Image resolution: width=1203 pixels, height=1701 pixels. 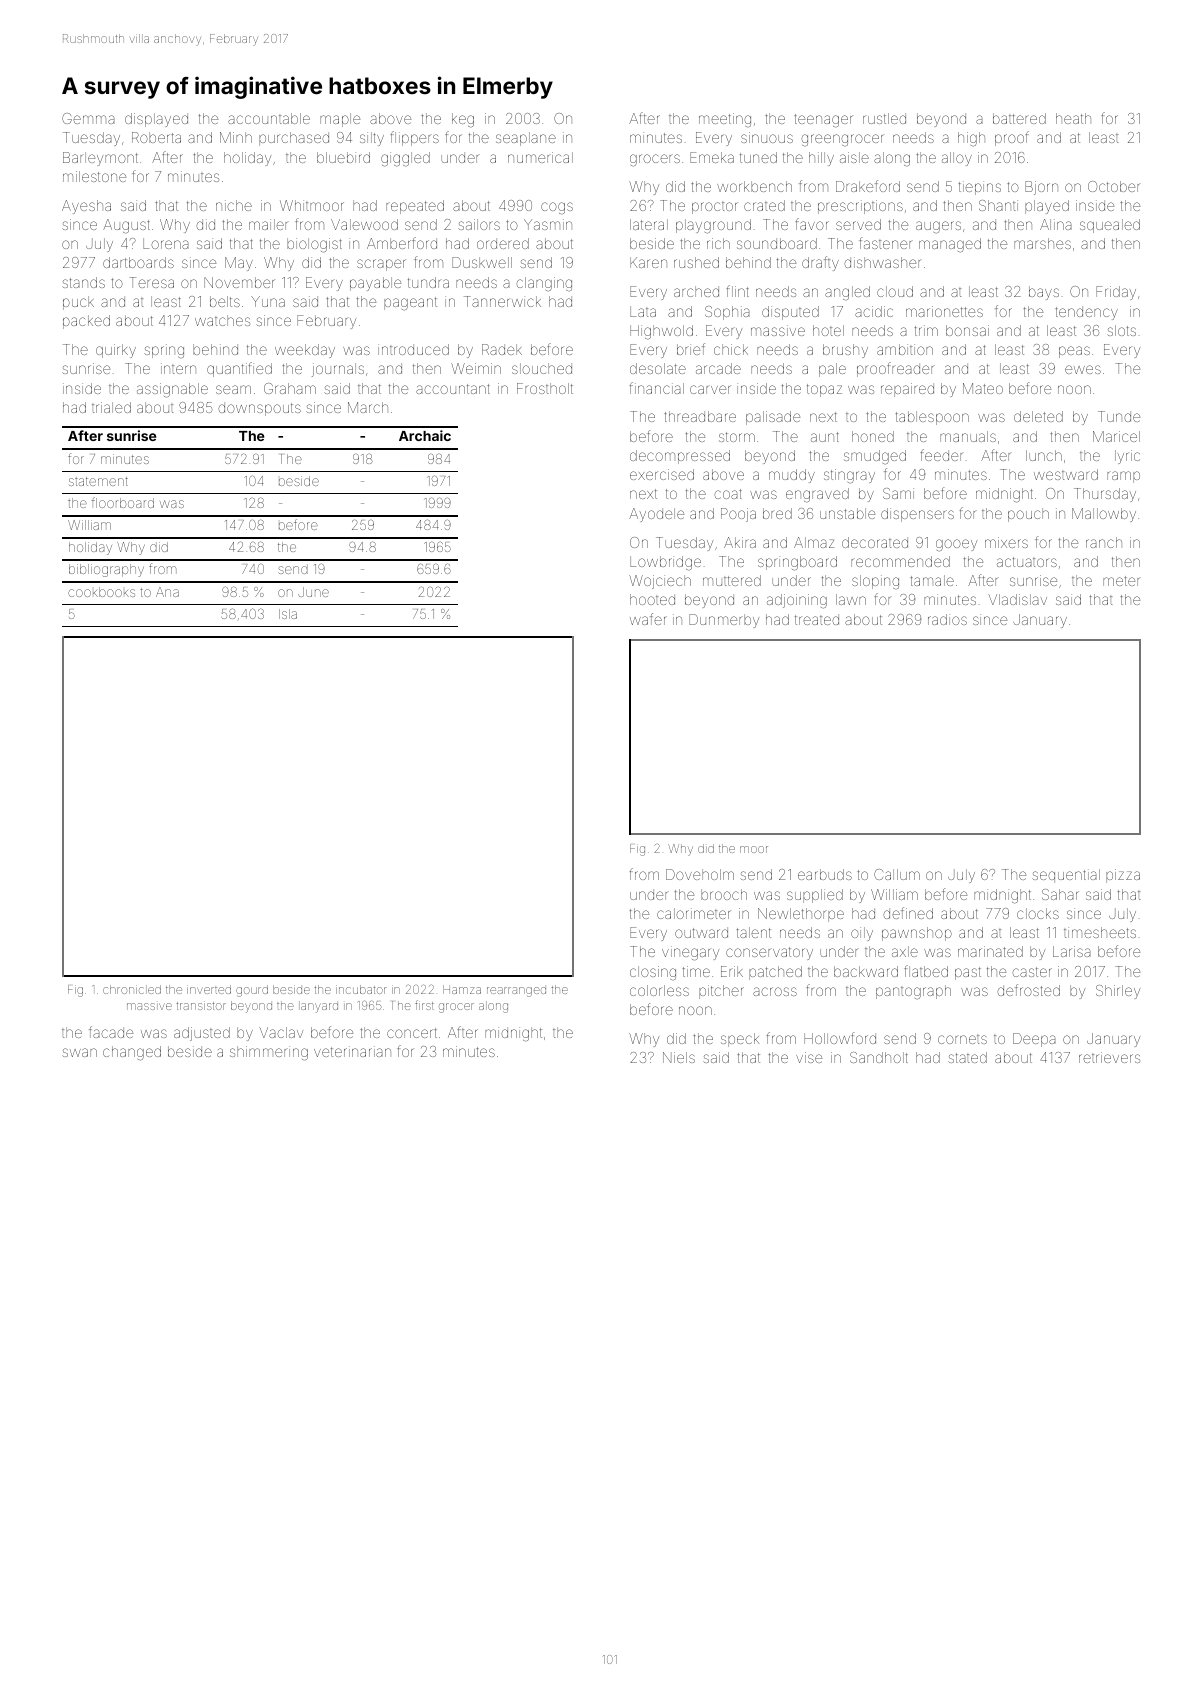 What do you see at coordinates (83, 282) in the page?
I see `stands` at bounding box center [83, 282].
